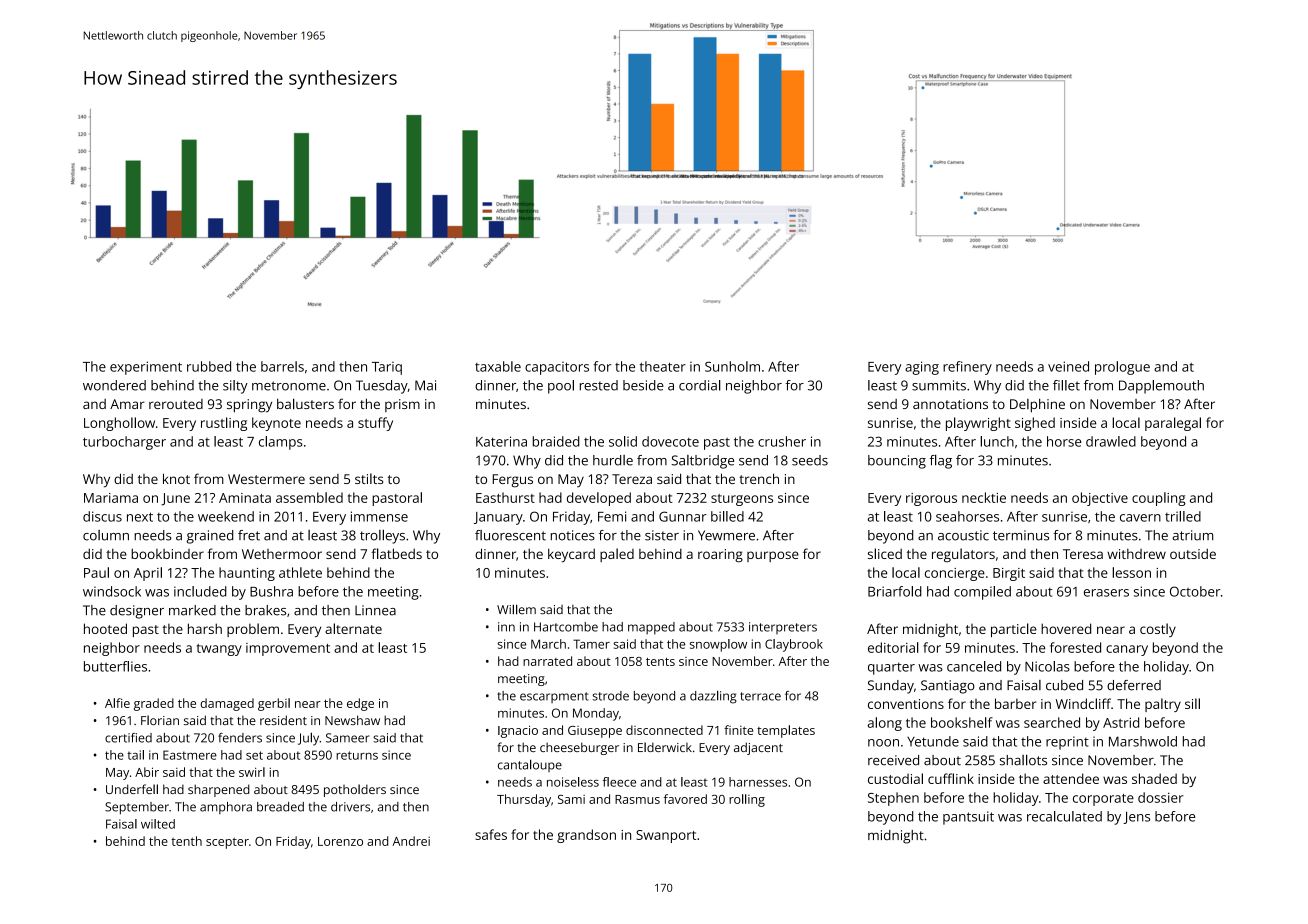 This screenshot has height=924, width=1308. What do you see at coordinates (700, 385) in the screenshot?
I see `cordial` at bounding box center [700, 385].
